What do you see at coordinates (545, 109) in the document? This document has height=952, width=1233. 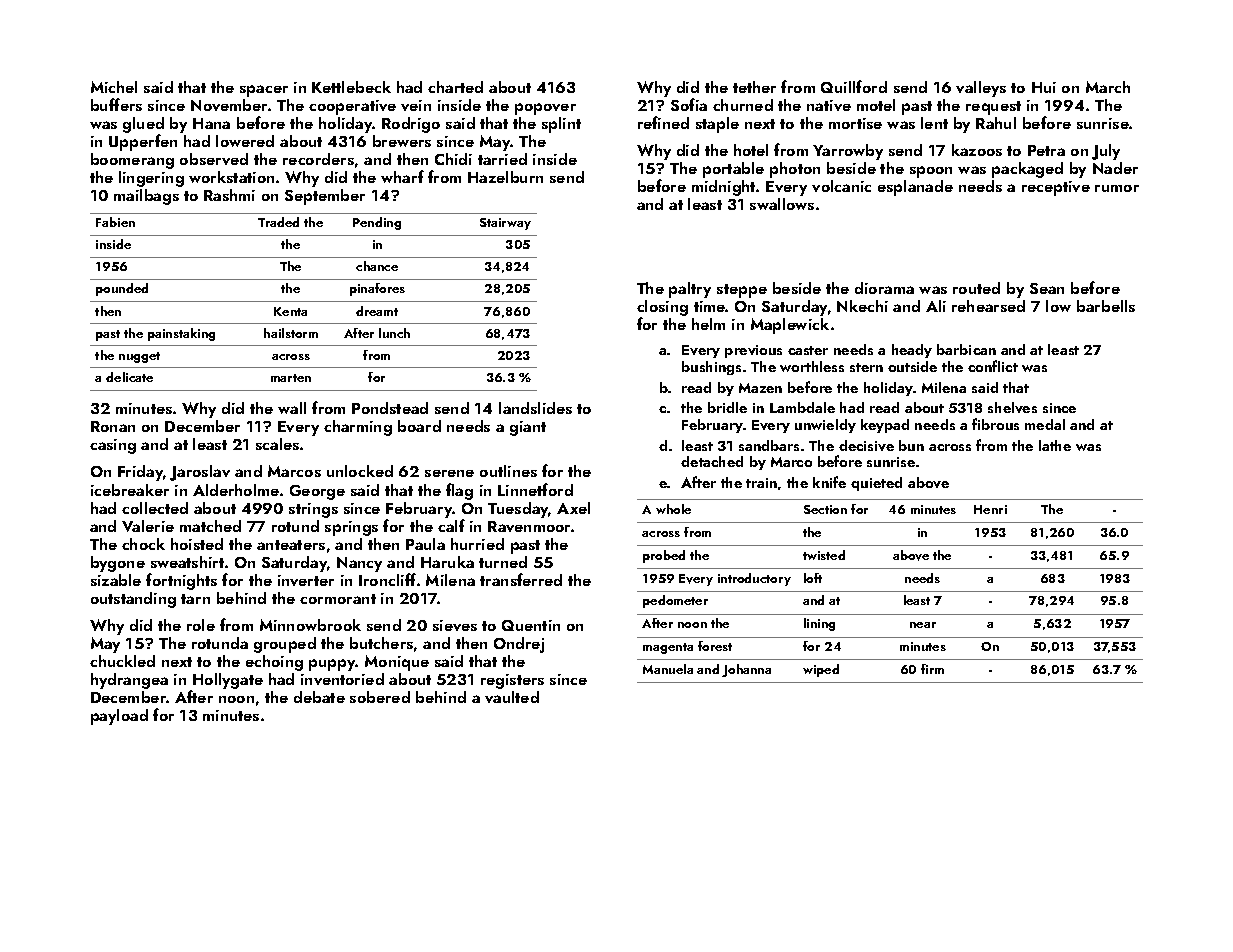 I see `popover` at bounding box center [545, 109].
